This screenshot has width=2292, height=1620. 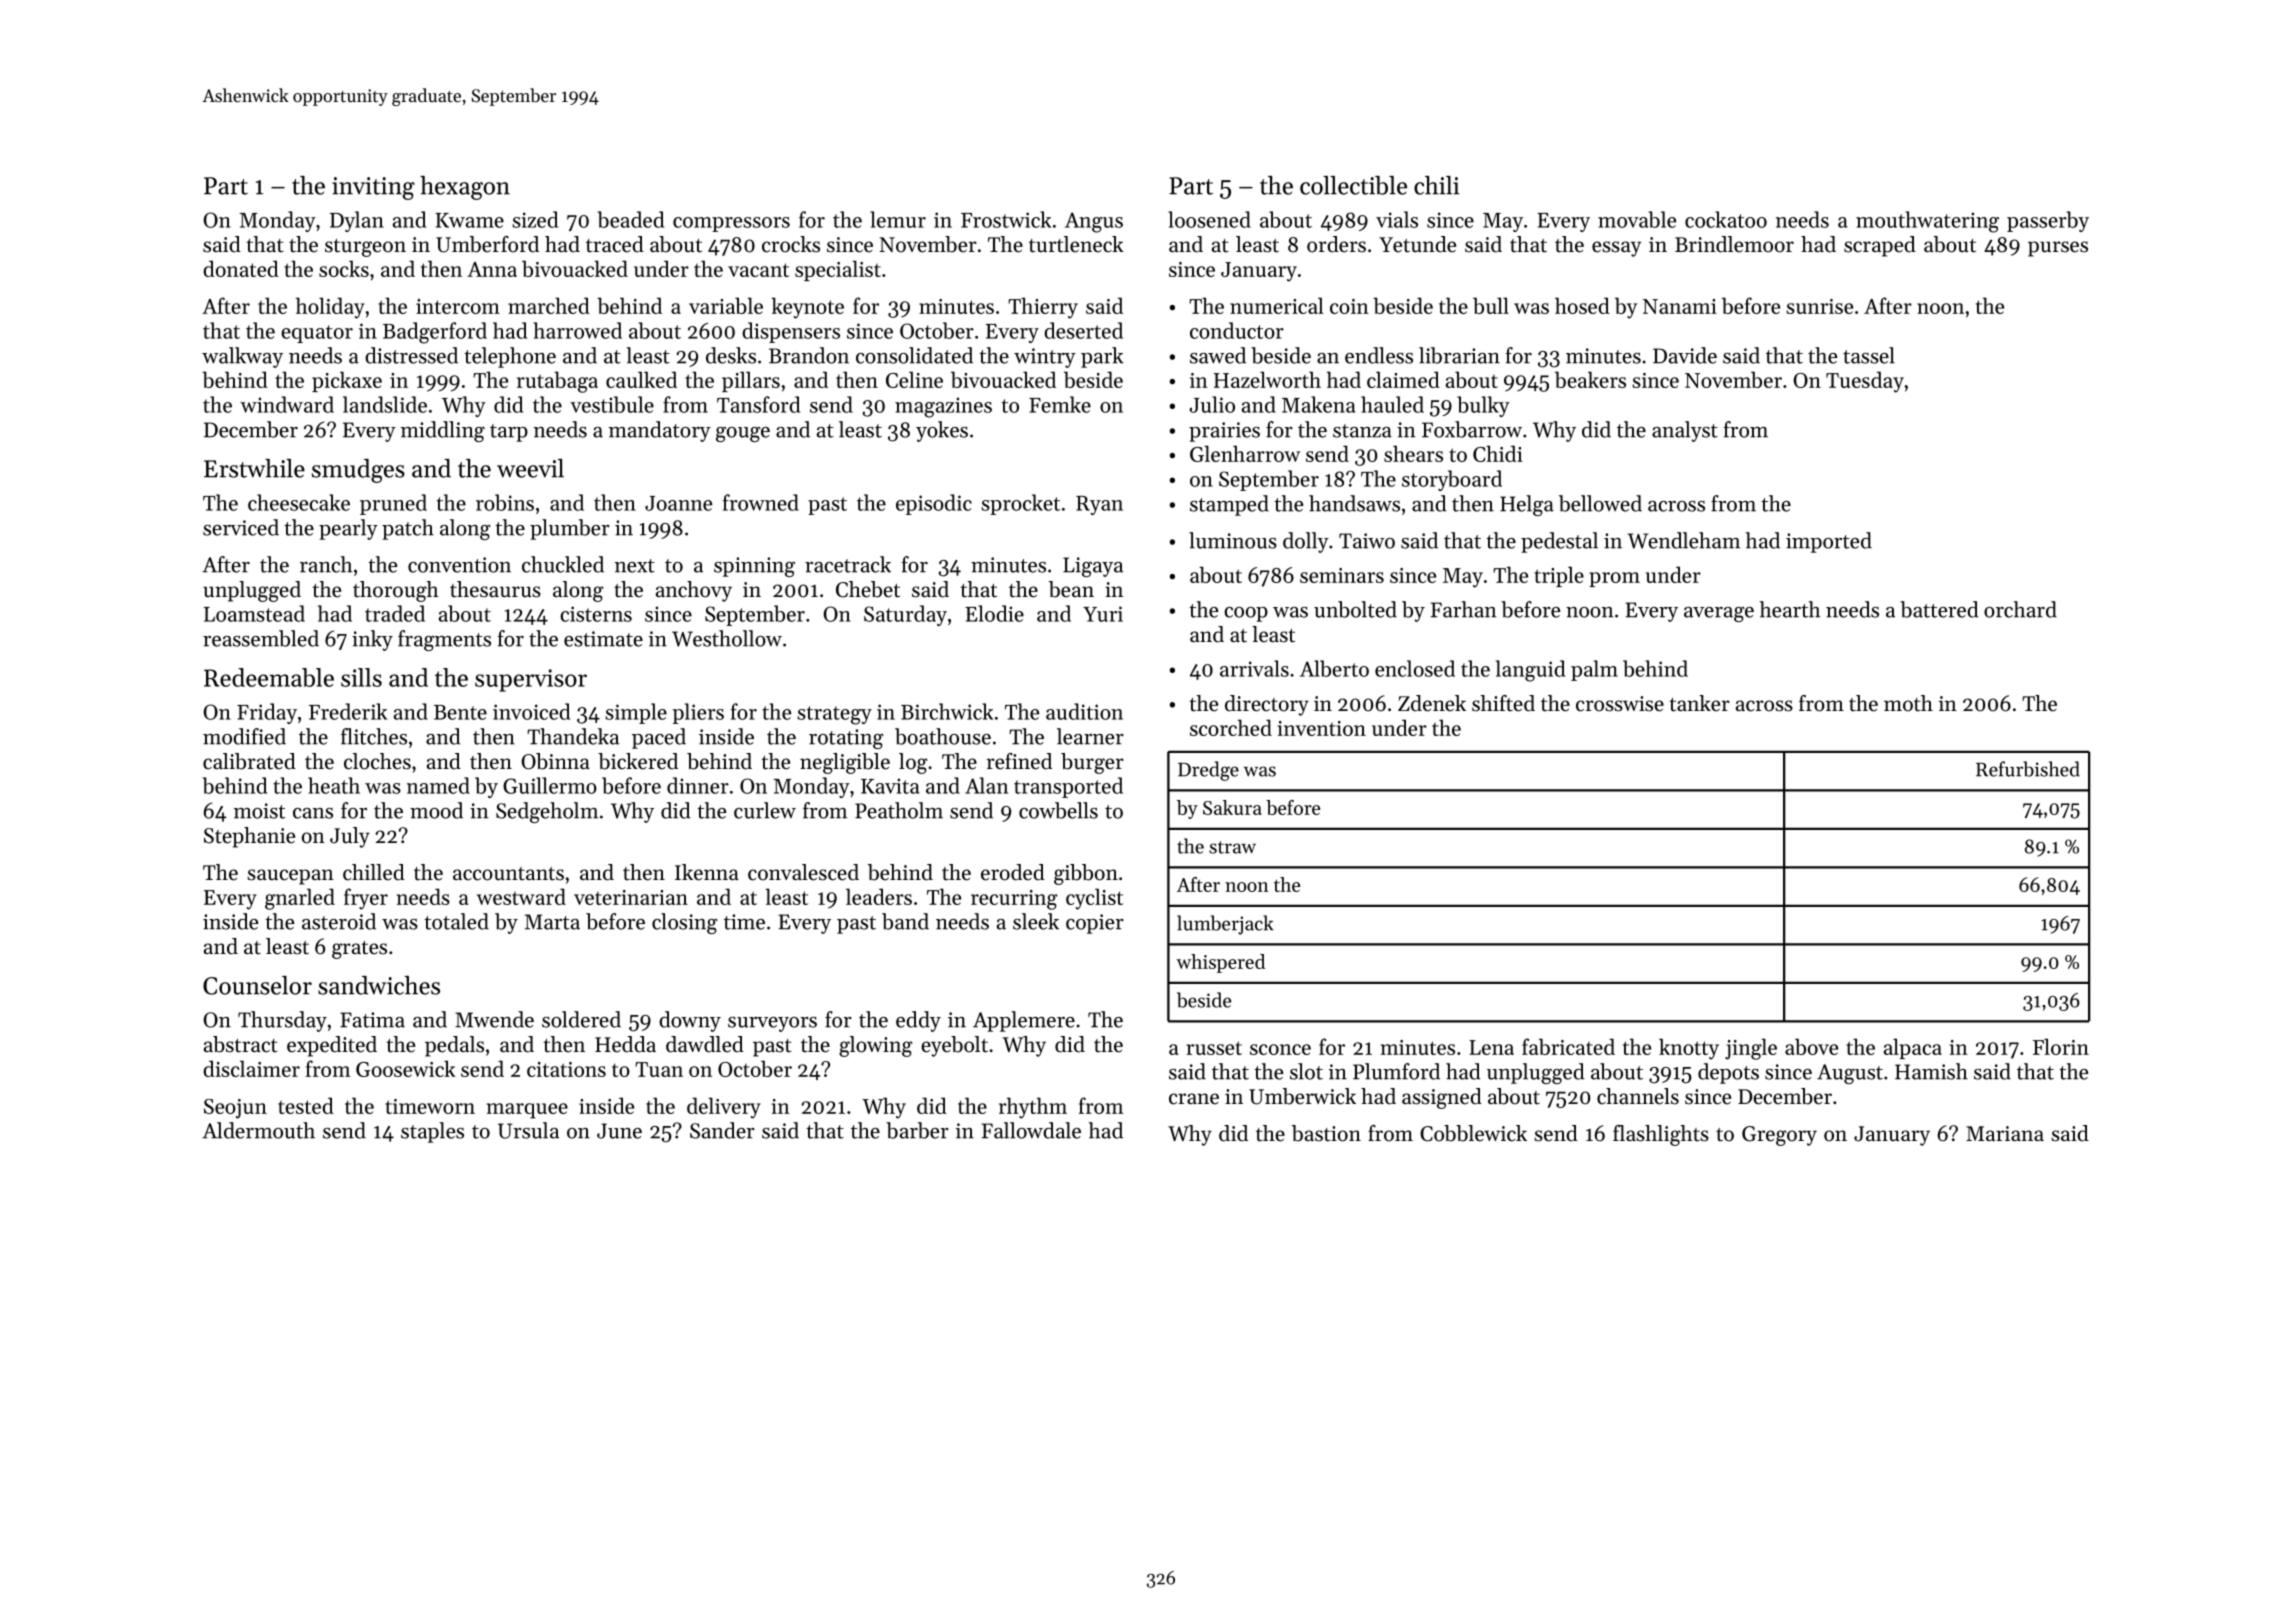 What do you see at coordinates (249, 761) in the screenshot?
I see `calibrated` at bounding box center [249, 761].
